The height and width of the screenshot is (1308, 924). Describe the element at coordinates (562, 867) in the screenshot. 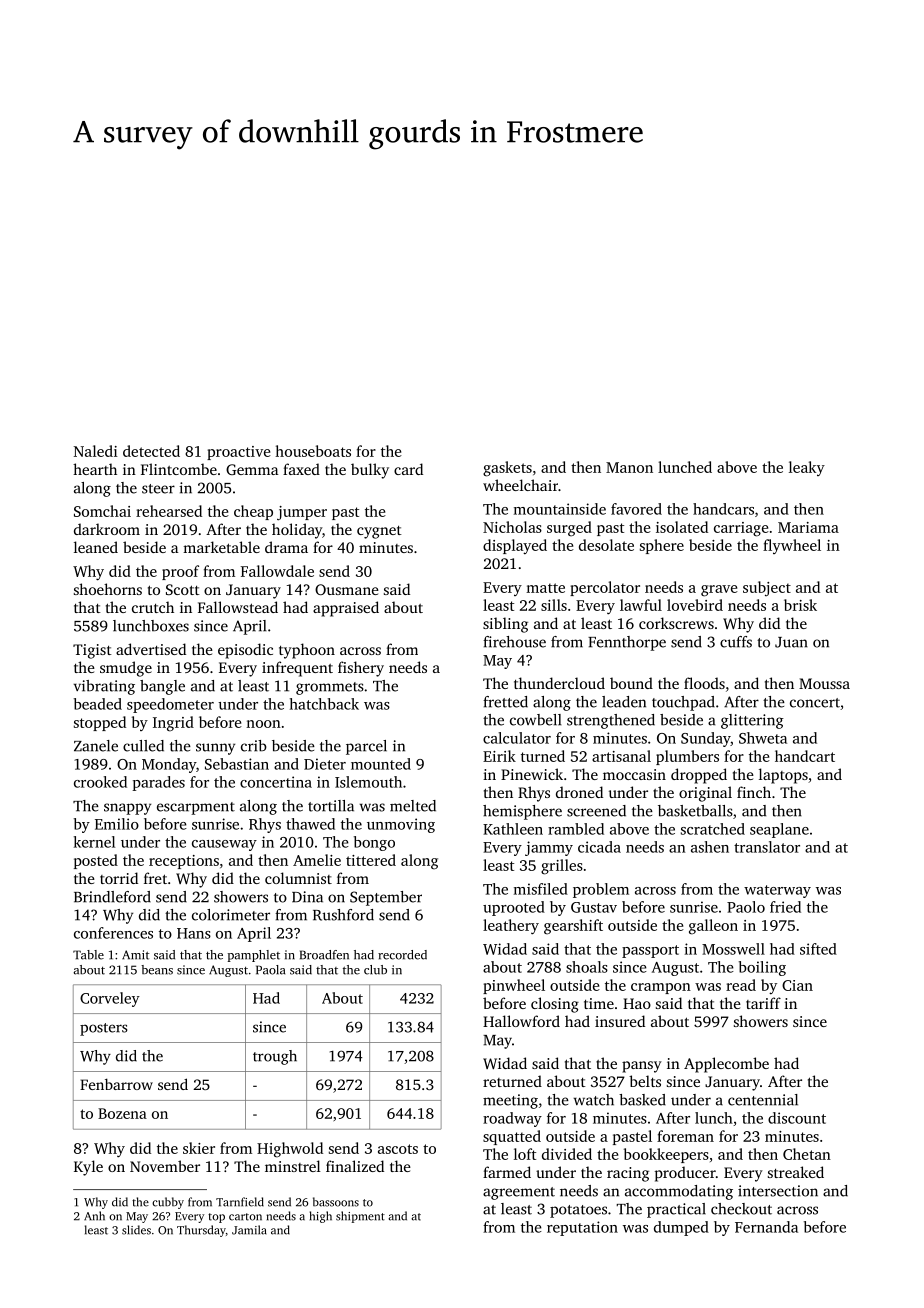

I see `grilles` at that location.
